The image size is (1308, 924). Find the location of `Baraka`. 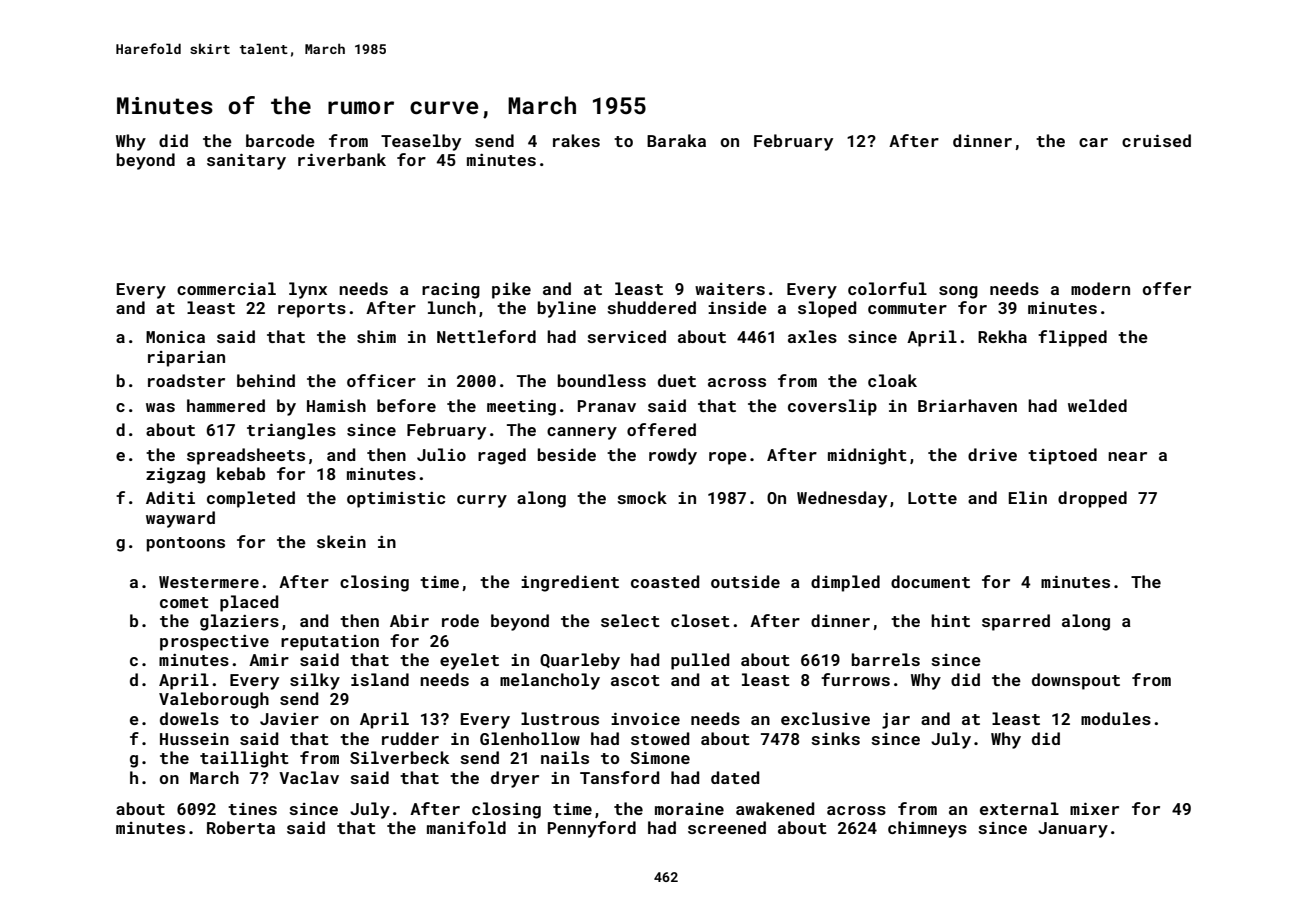

Baraka is located at coordinates (676, 140).
